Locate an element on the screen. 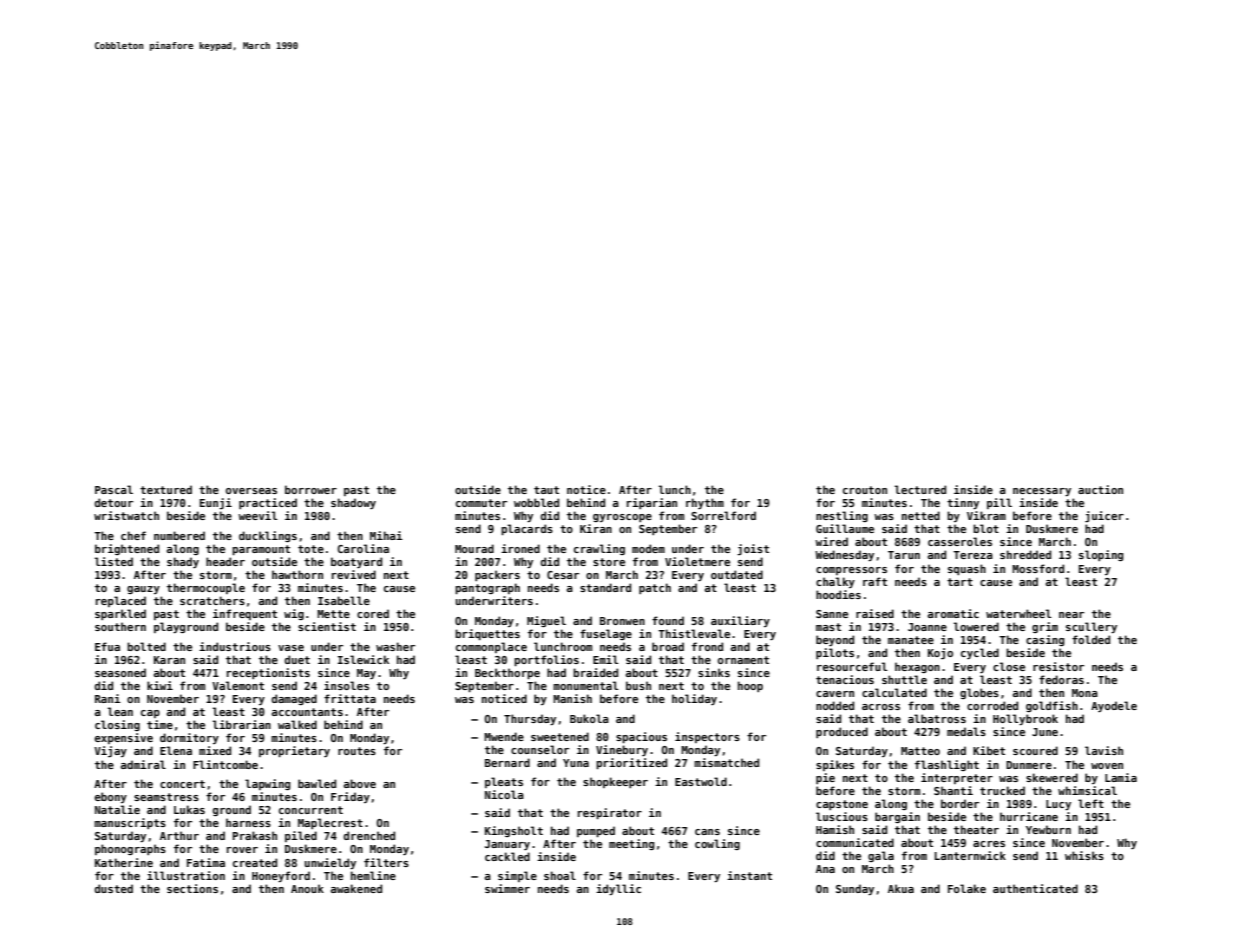 The image size is (1233, 952). sections is located at coordinates (192, 888).
